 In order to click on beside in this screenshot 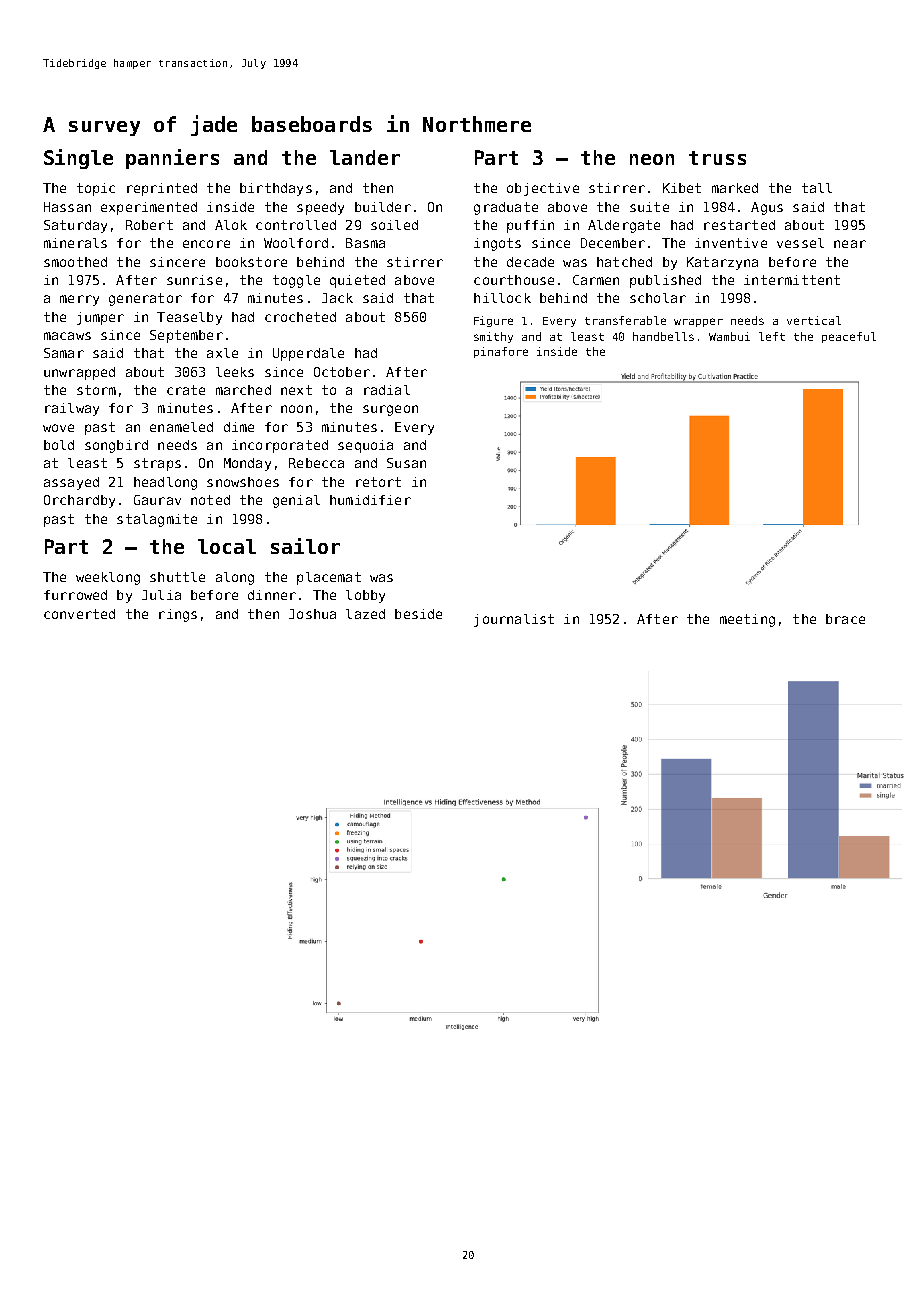, I will do `click(418, 614)`.
